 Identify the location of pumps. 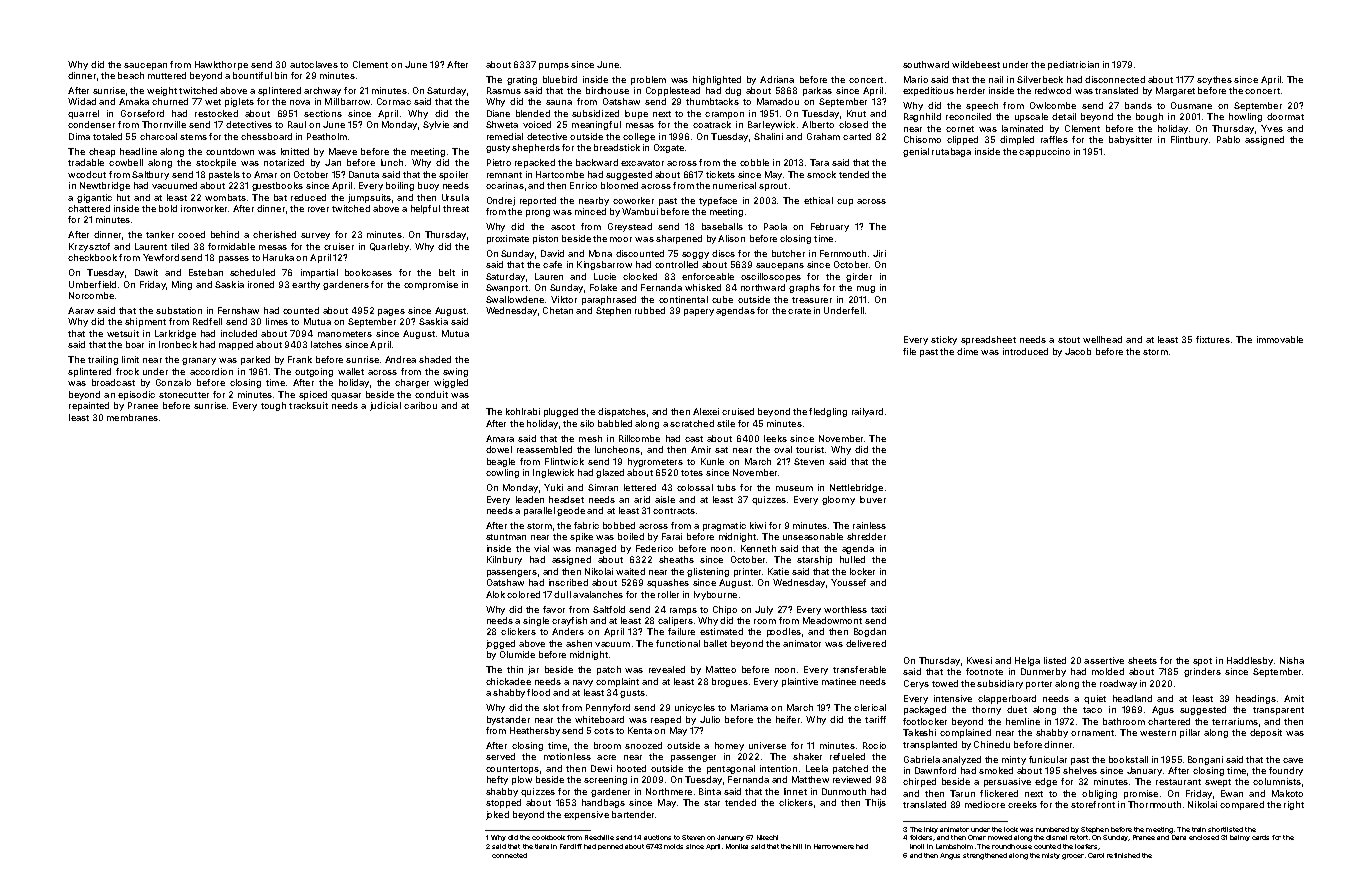
(554, 66).
